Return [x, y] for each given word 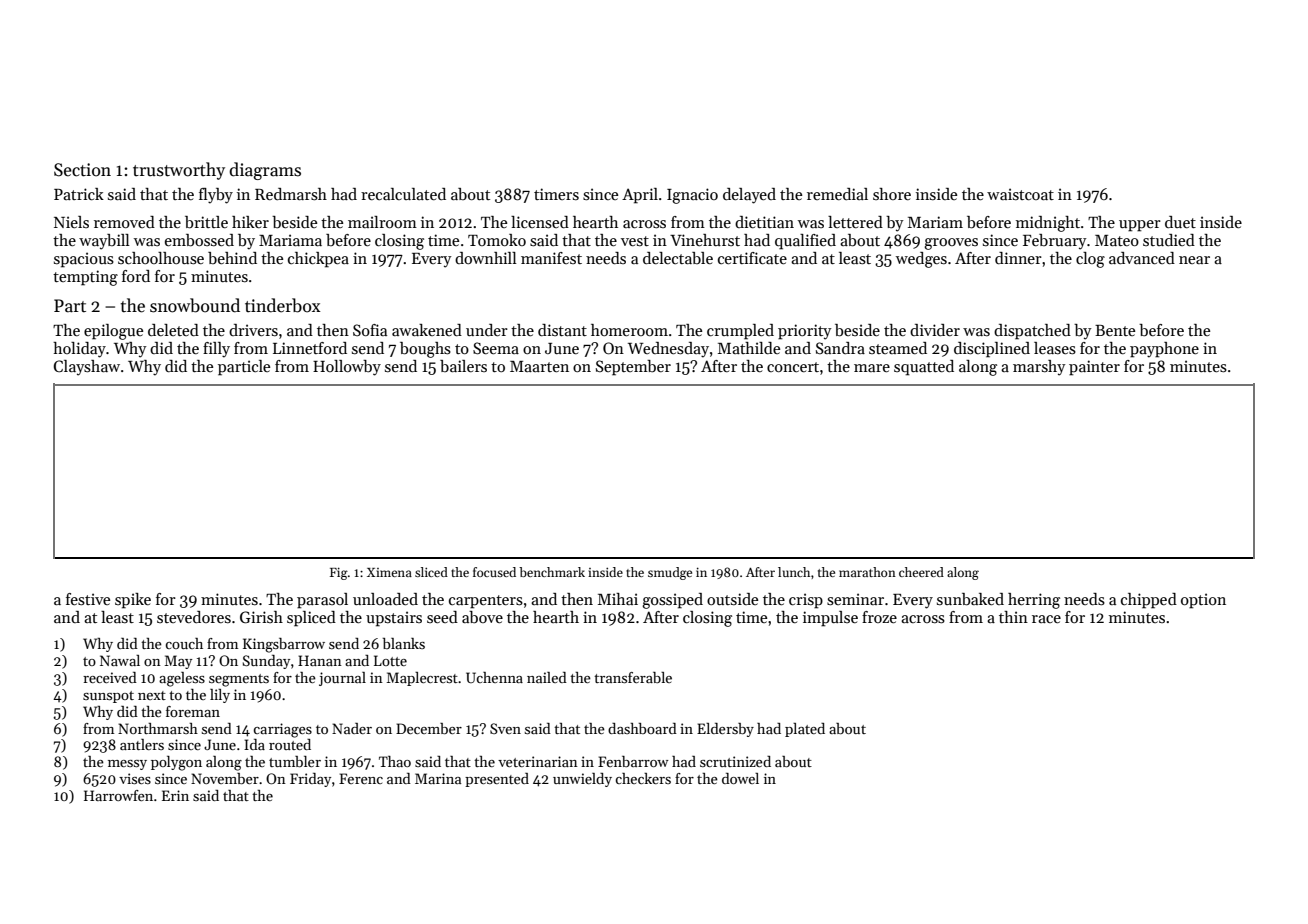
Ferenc [361, 778]
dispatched [1032, 332]
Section [82, 170]
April [640, 196]
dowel [740, 778]
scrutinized [735, 761]
